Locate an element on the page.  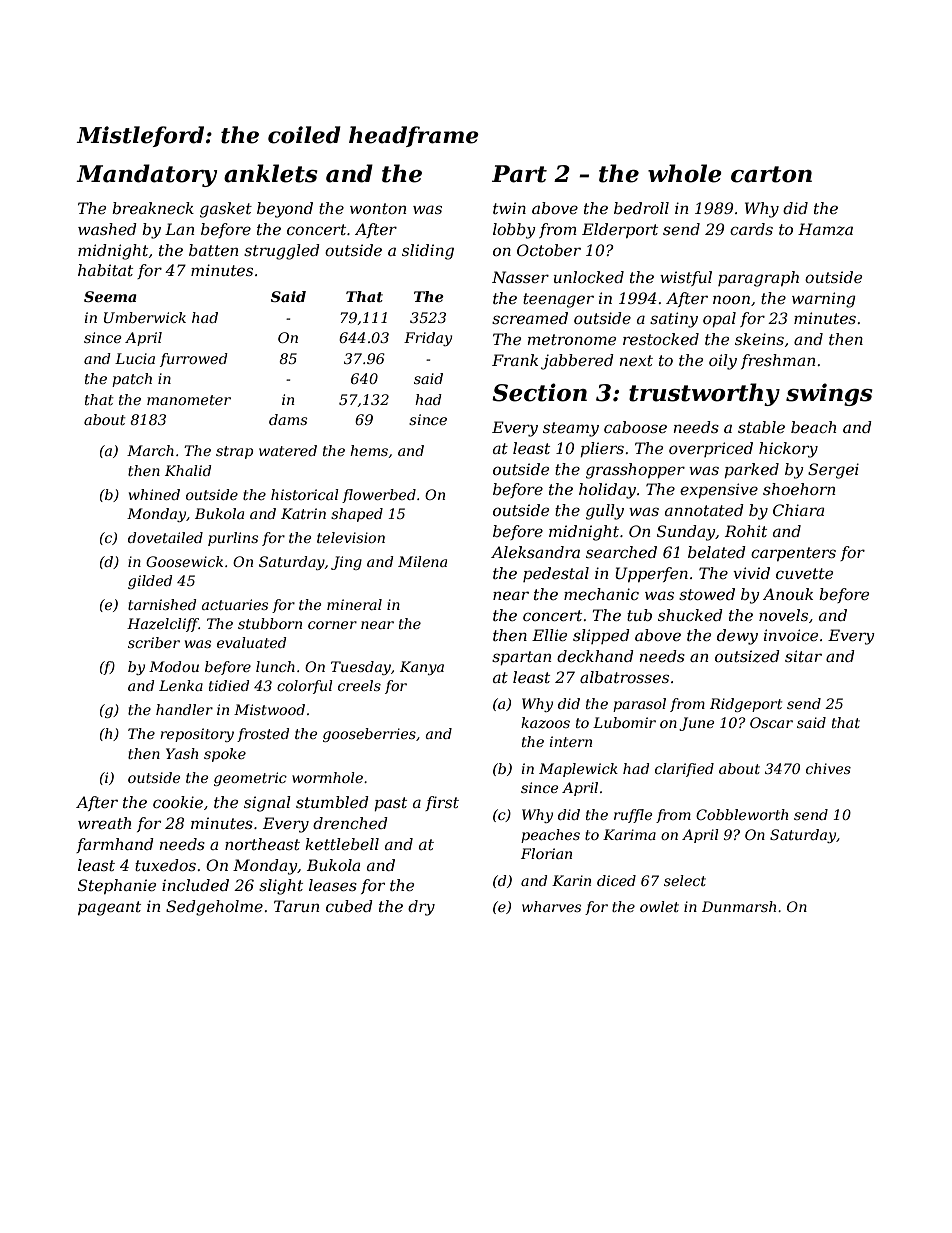
twin is located at coordinates (509, 208).
